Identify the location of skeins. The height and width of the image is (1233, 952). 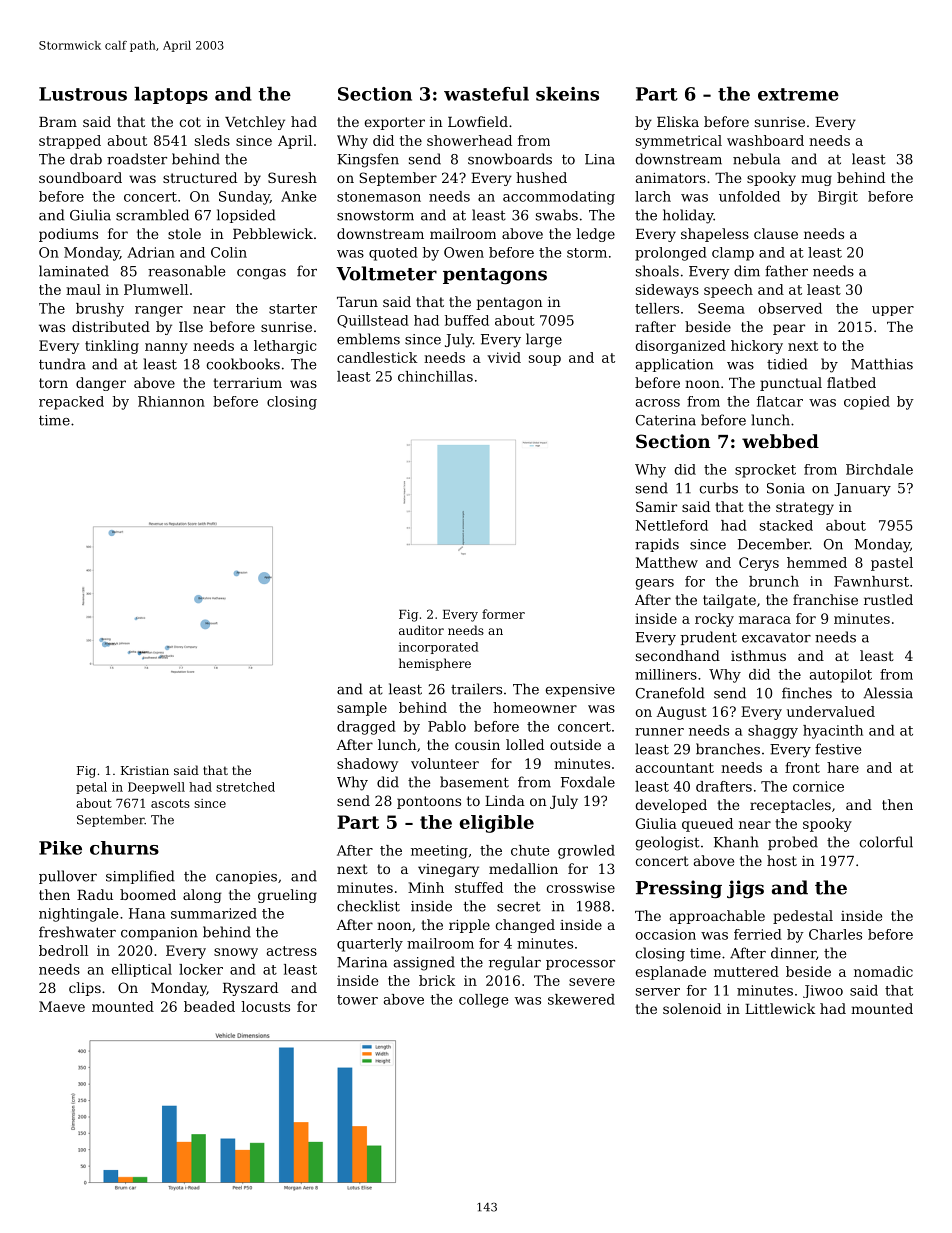
(567, 94).
